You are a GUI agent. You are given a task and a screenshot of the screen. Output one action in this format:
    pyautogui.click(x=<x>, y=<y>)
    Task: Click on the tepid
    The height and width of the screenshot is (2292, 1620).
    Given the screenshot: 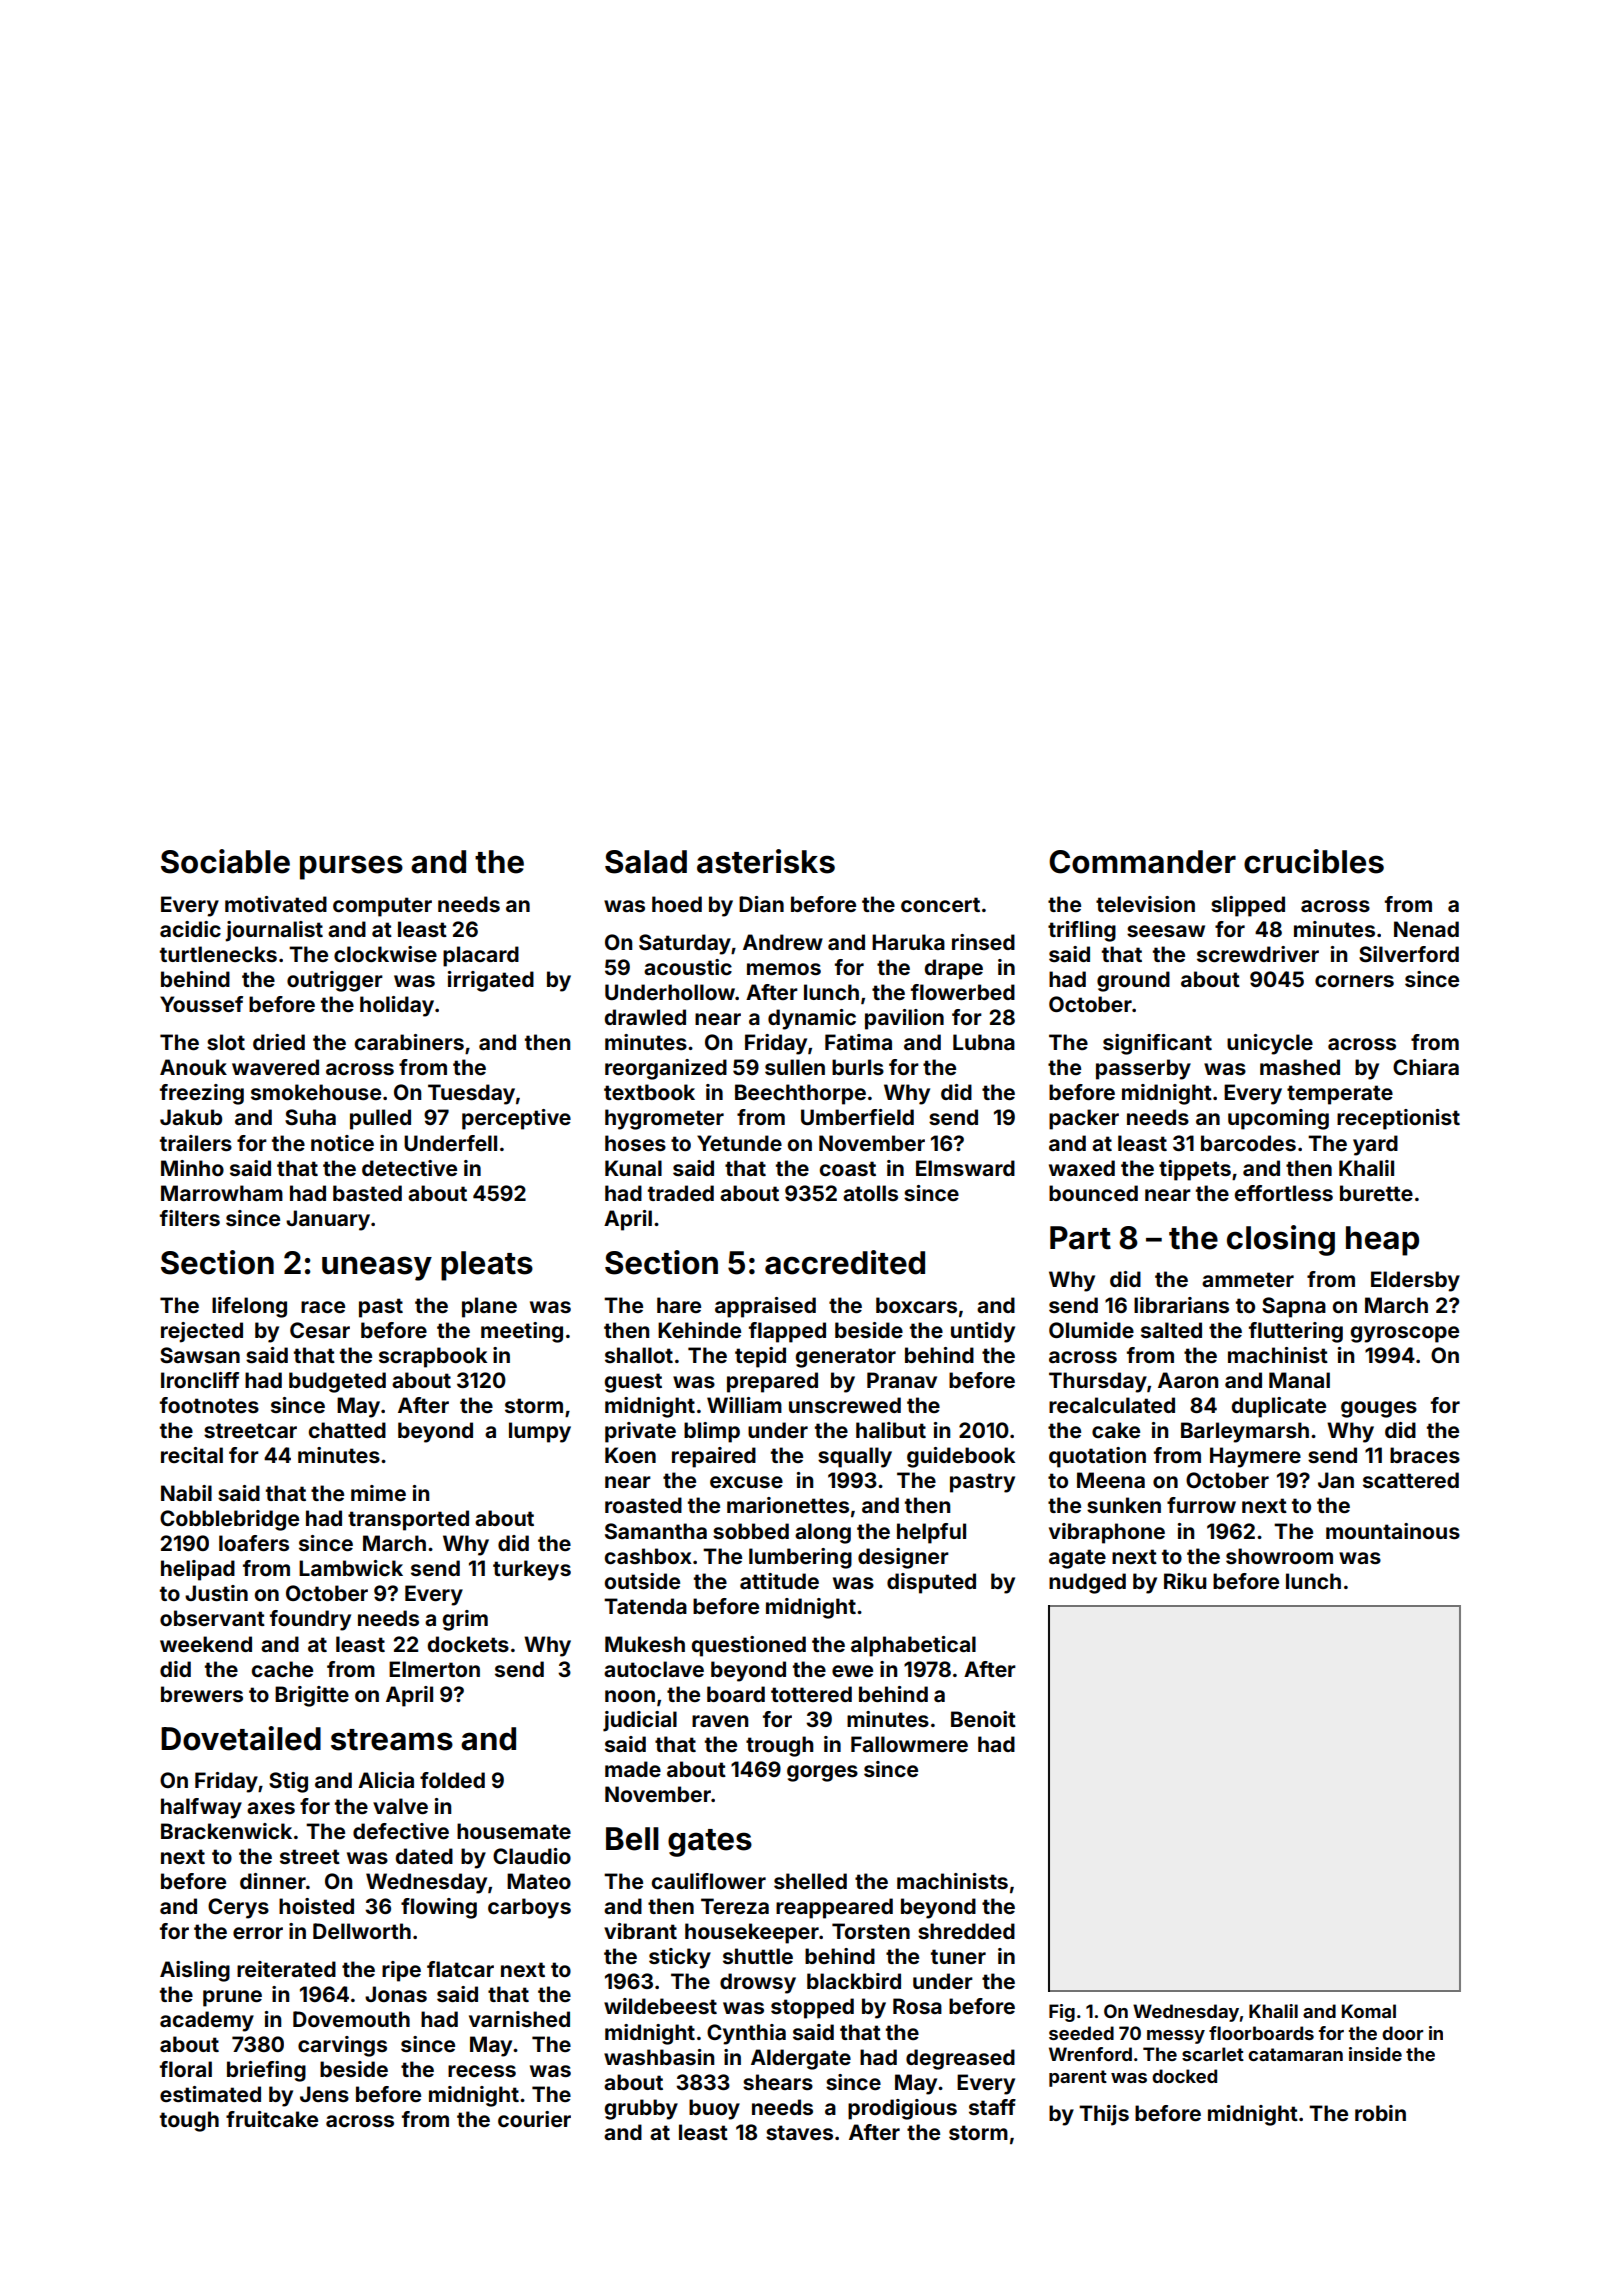 What is the action you would take?
    pyautogui.click(x=760, y=1357)
